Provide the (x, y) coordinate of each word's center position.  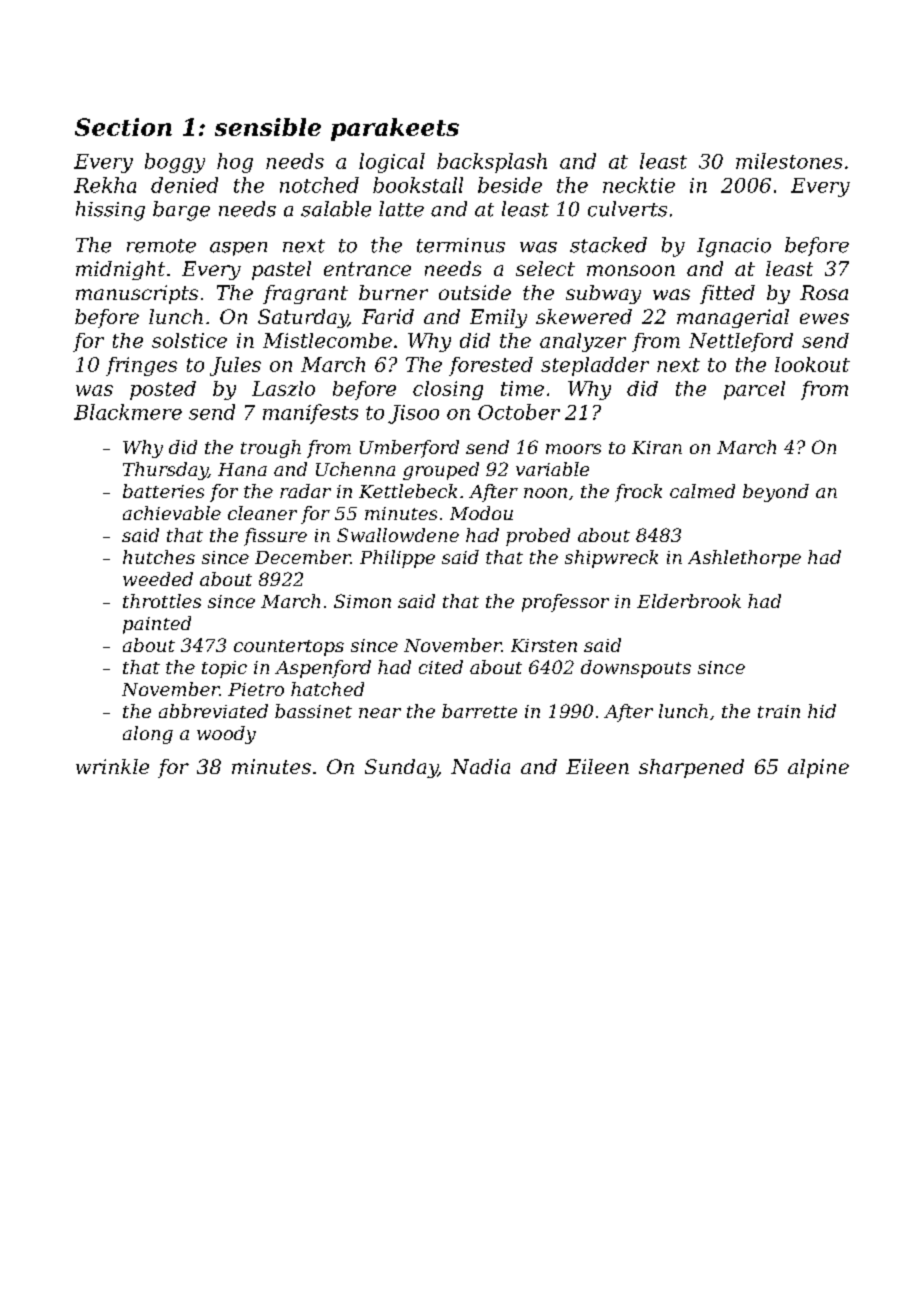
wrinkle (112, 766)
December (303, 557)
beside (510, 185)
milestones (789, 161)
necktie (639, 185)
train (779, 711)
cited (441, 667)
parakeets (395, 129)
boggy (175, 163)
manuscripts (137, 294)
